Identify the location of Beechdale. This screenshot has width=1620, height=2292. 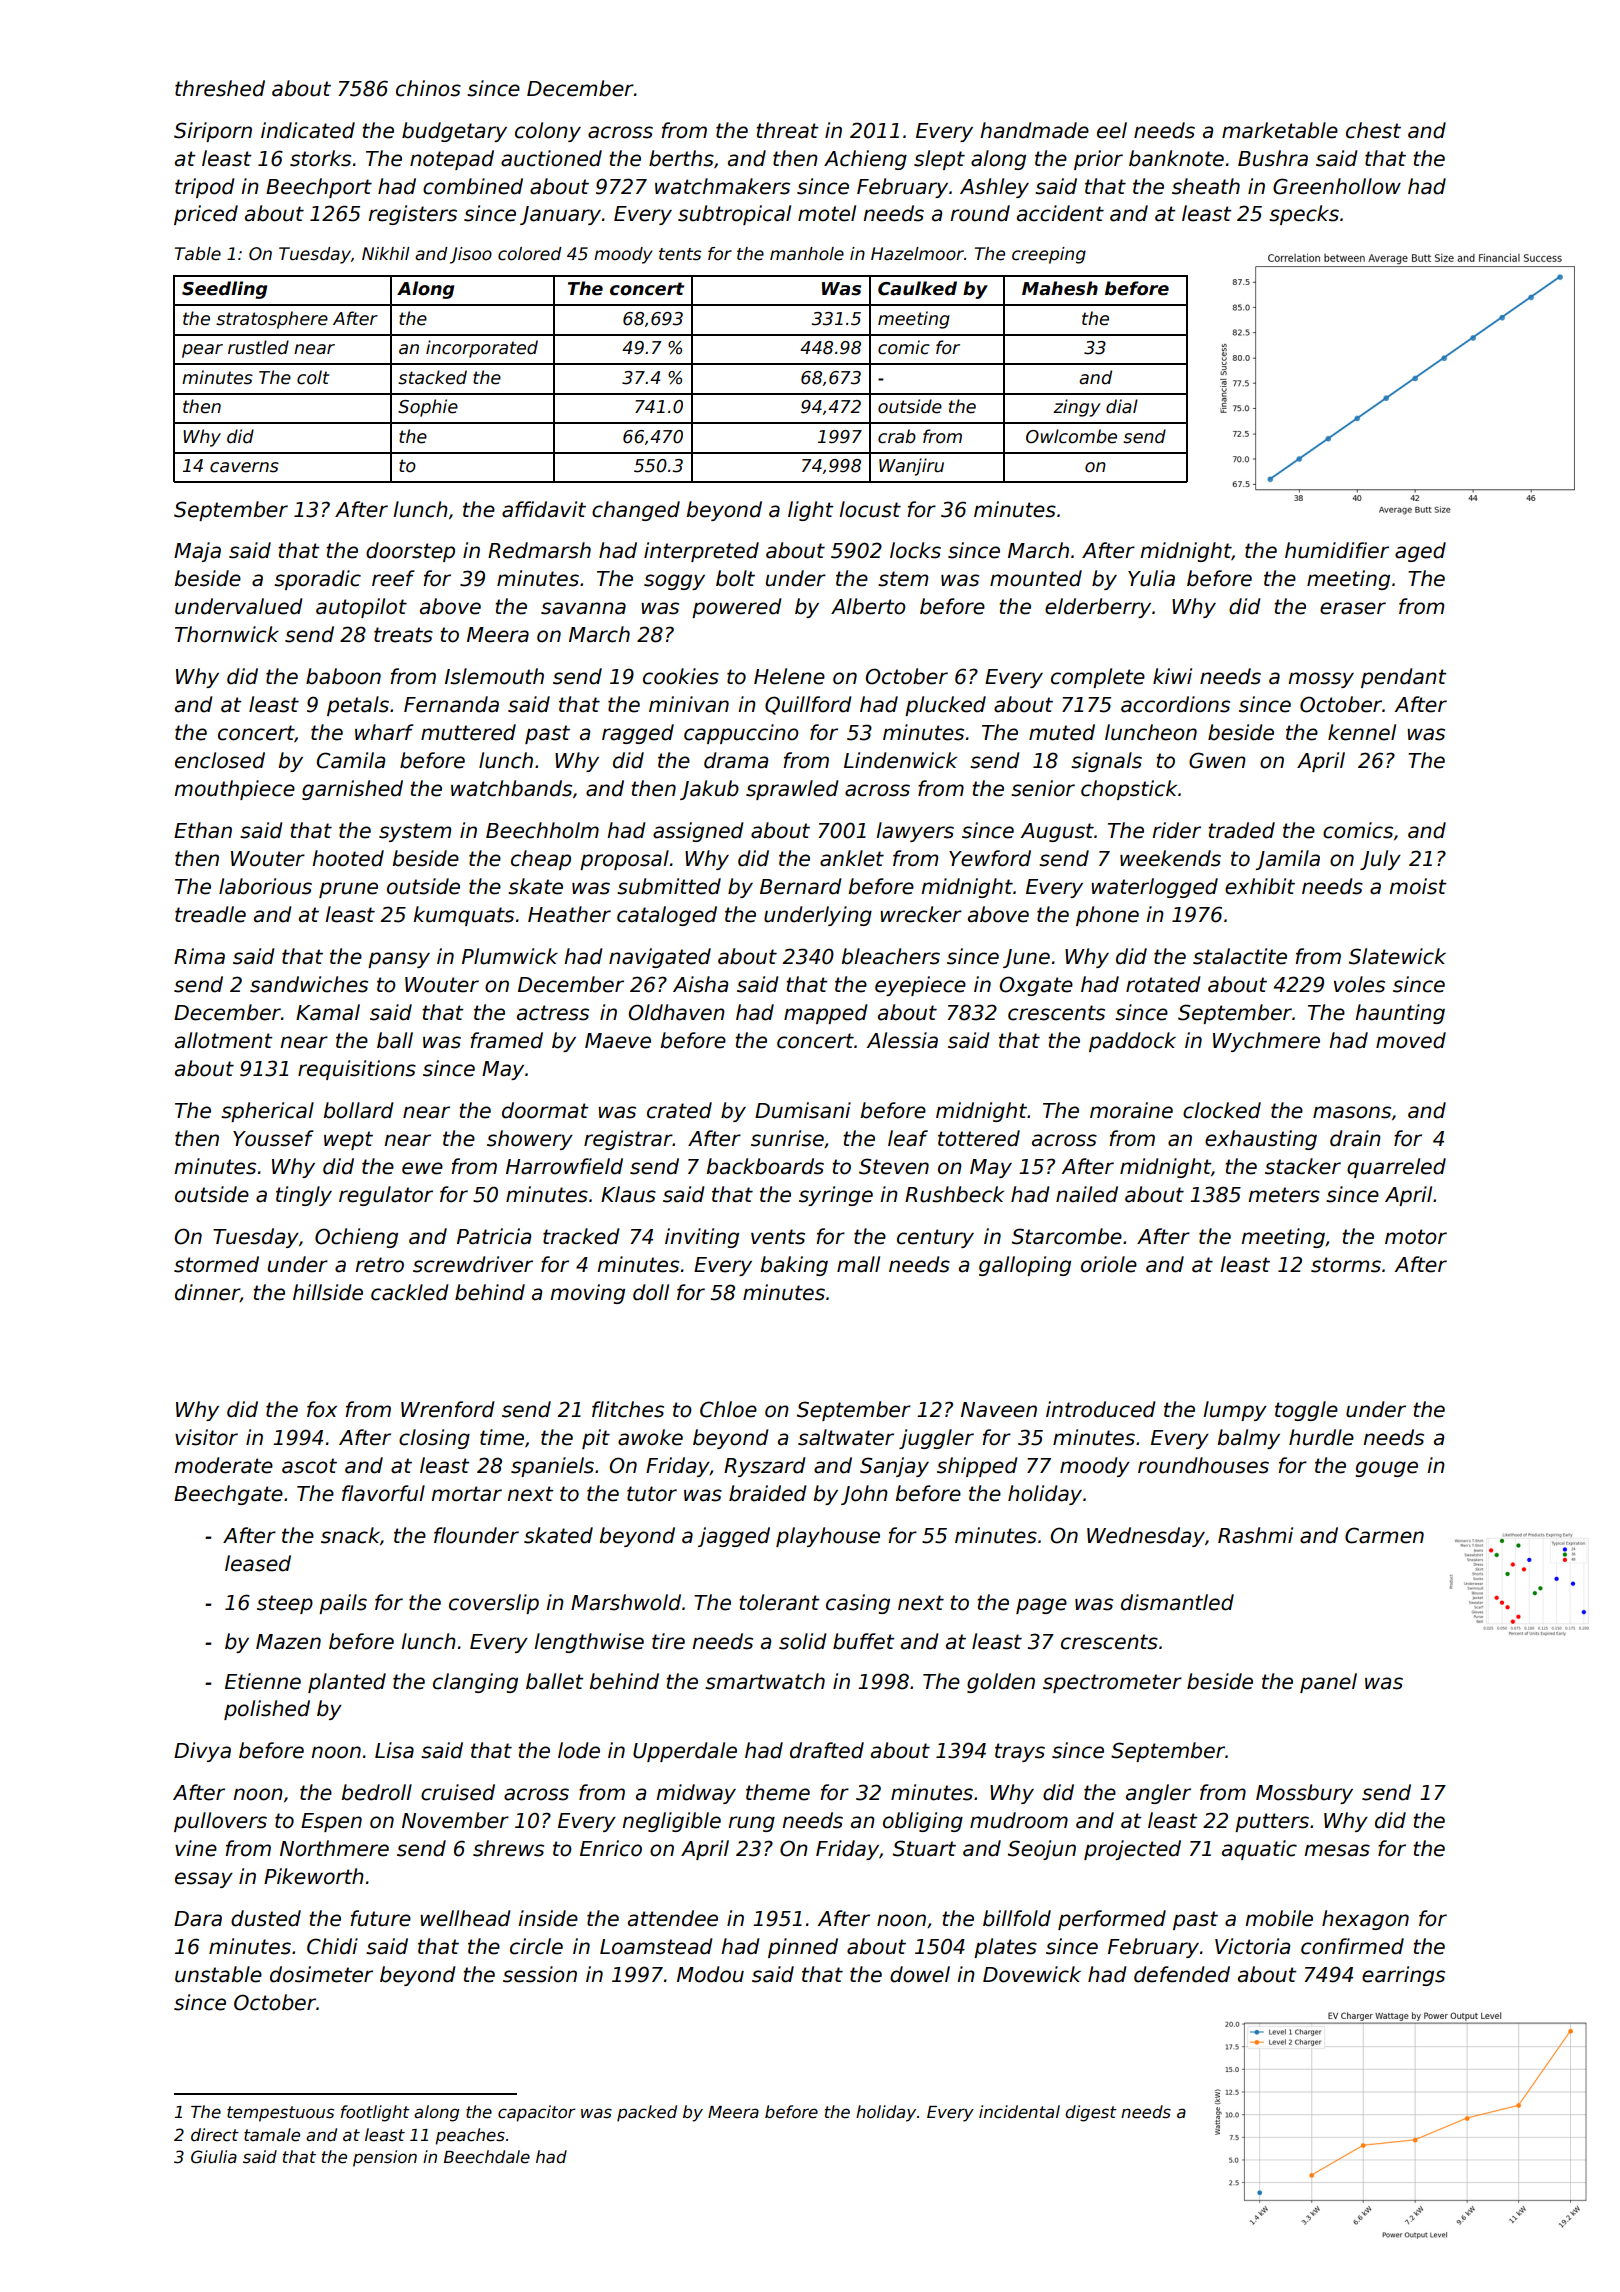
(487, 2157).
